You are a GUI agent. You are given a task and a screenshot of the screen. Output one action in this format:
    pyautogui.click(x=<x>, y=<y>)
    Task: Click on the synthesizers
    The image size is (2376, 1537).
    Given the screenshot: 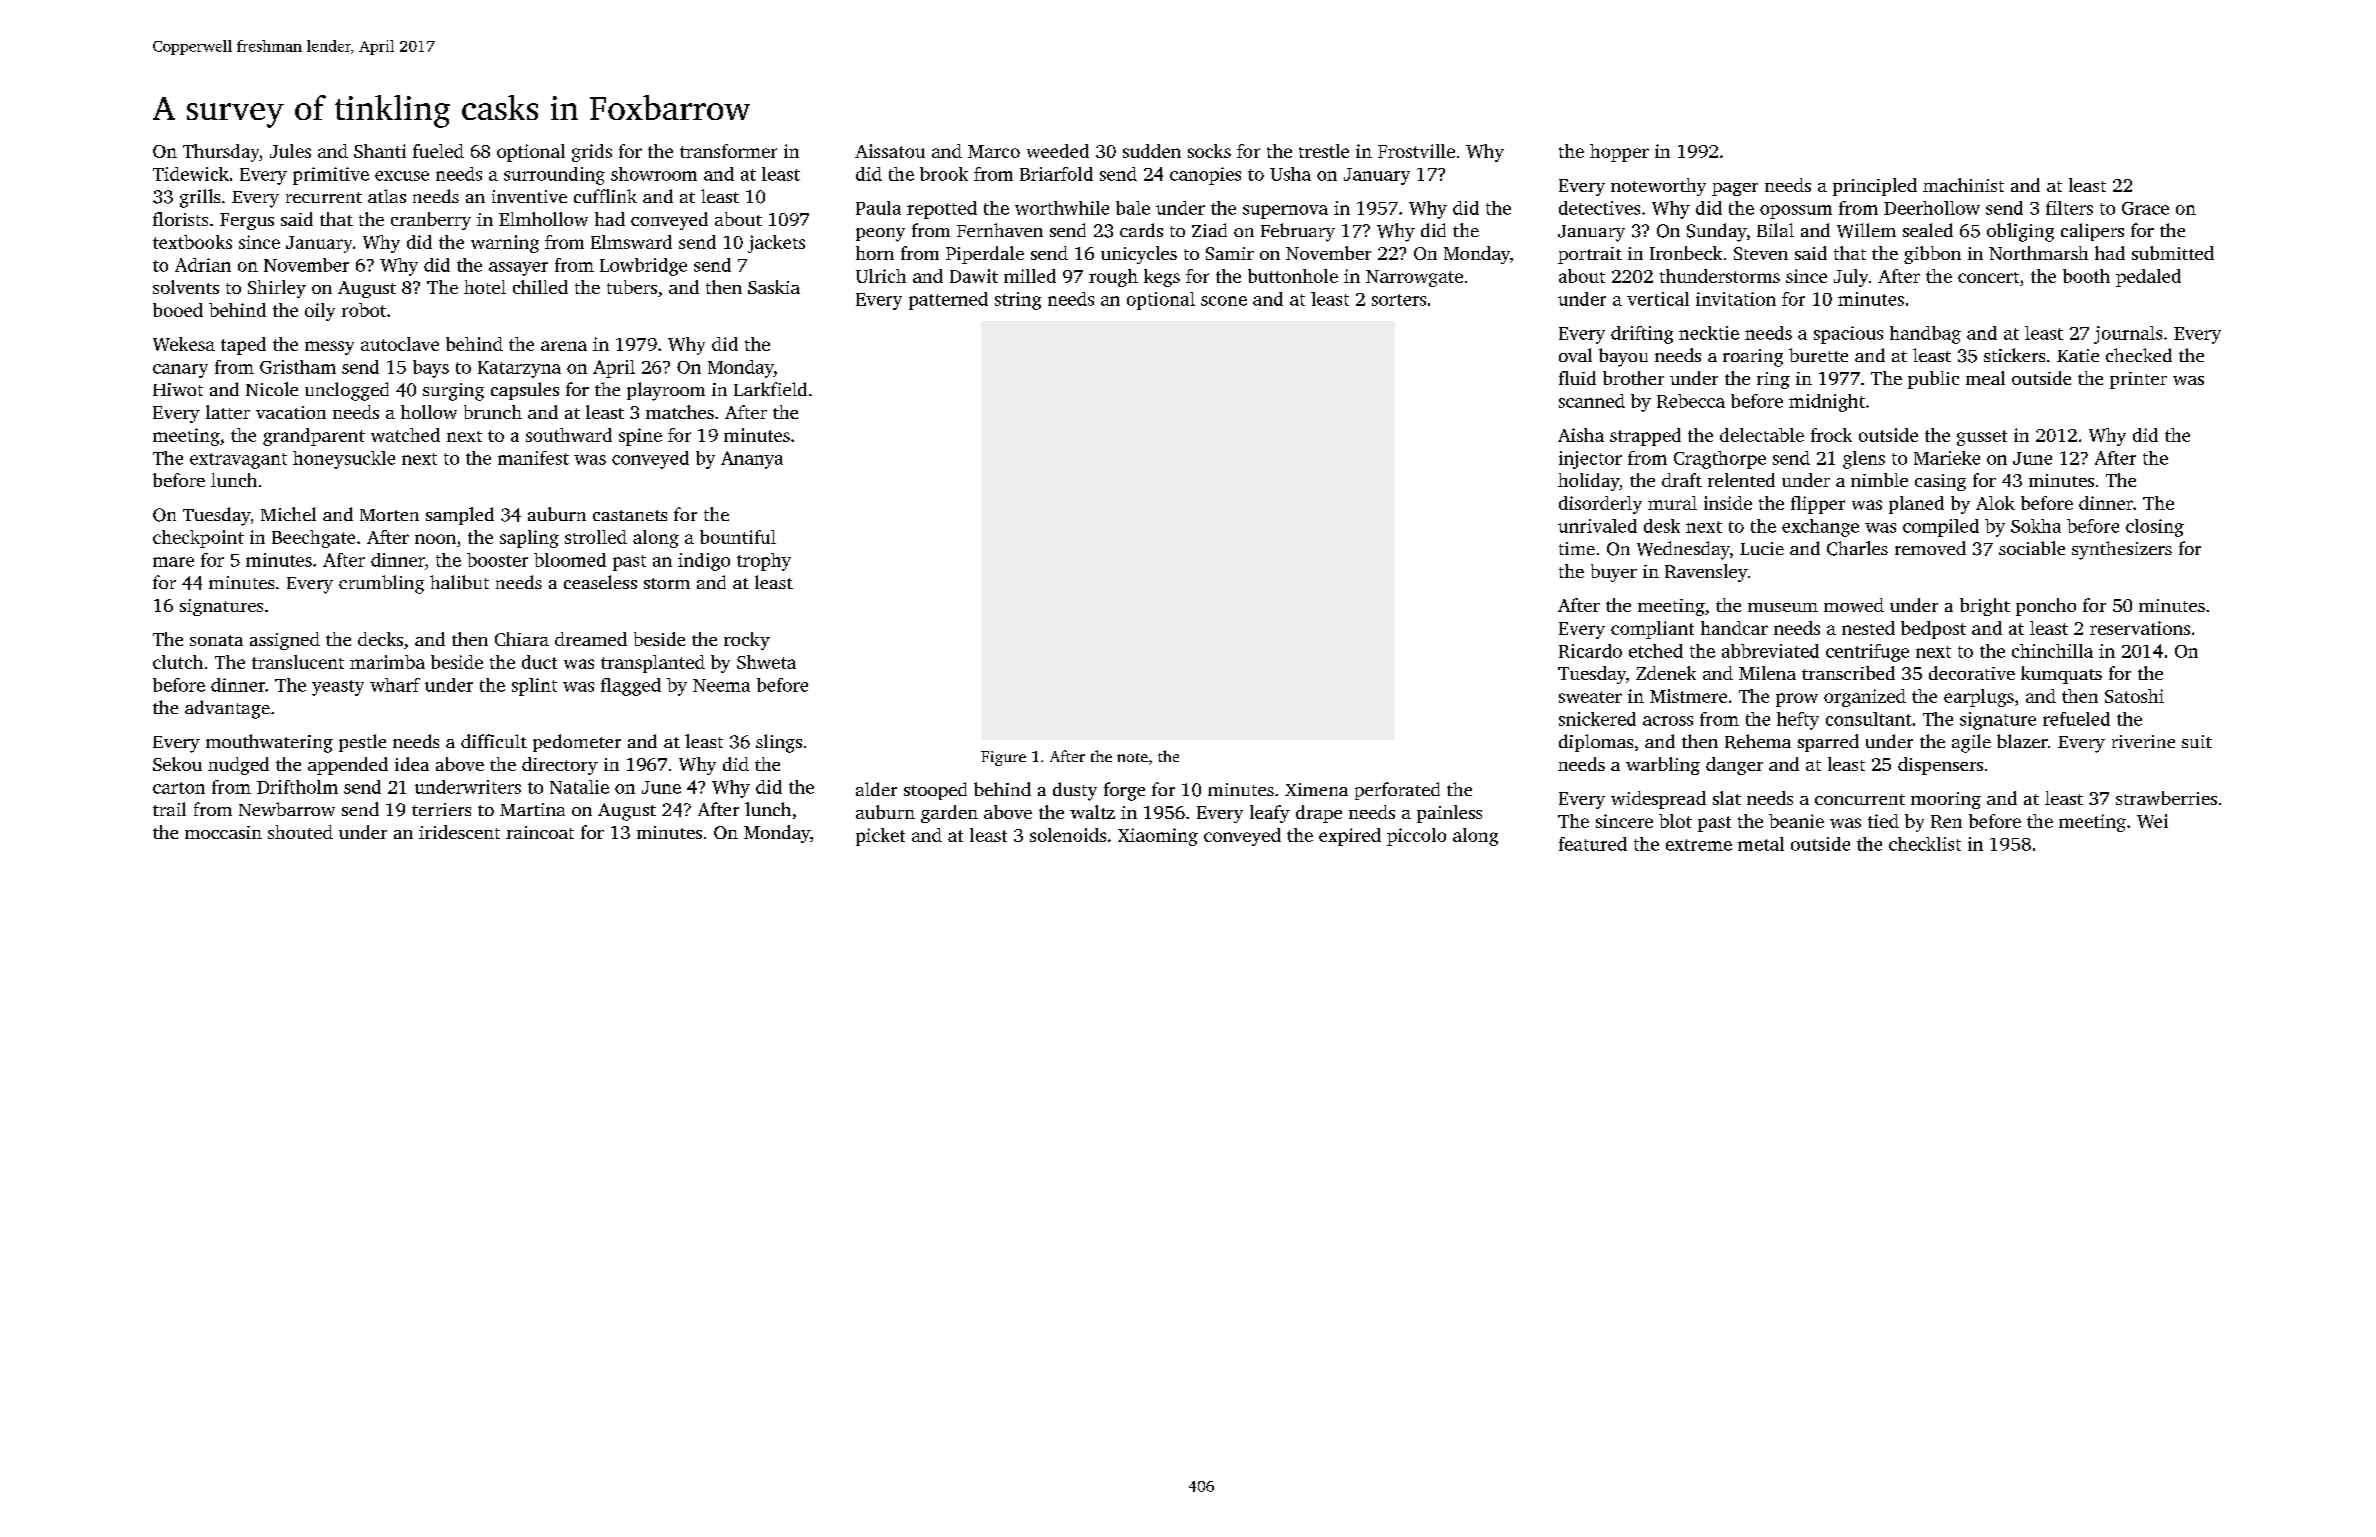 What is the action you would take?
    pyautogui.click(x=2122, y=550)
